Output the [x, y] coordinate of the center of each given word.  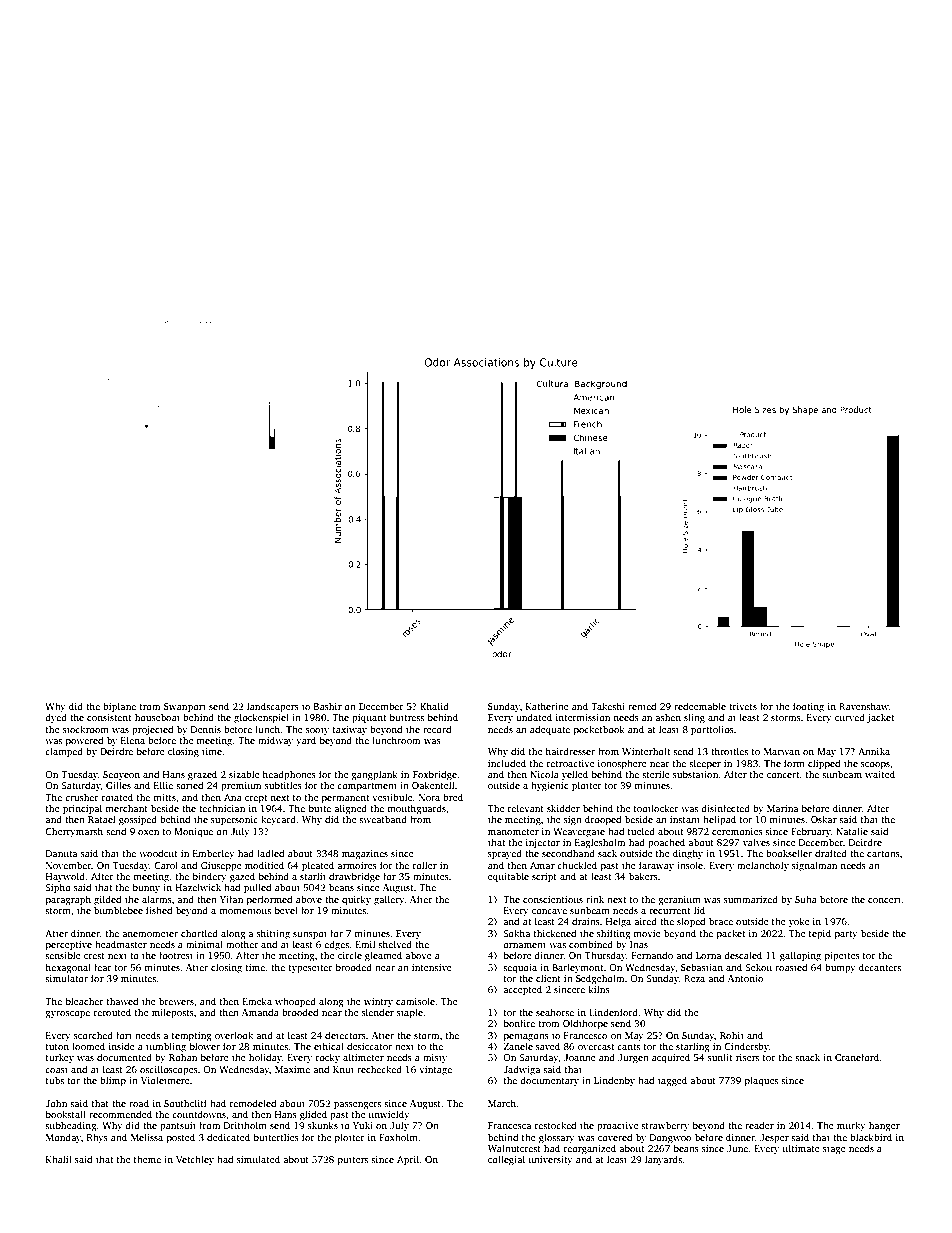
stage [834, 1150]
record [437, 729]
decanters [880, 967]
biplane [119, 707]
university [550, 1160]
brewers [176, 1001]
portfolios [712, 730]
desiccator [369, 1046]
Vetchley [195, 1160]
